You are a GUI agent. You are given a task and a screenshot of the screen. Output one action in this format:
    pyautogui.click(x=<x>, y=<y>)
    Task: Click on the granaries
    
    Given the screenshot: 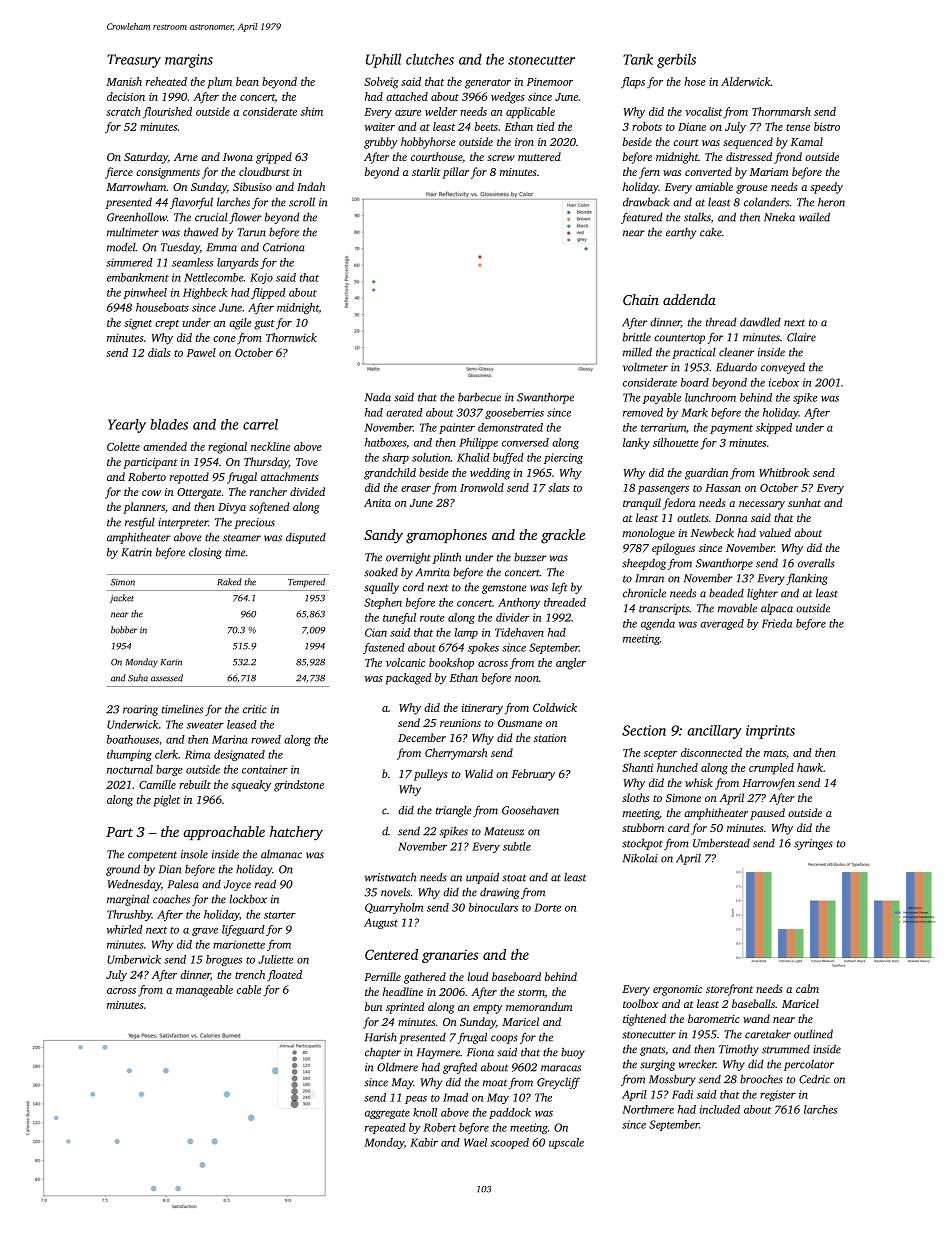 What is the action you would take?
    pyautogui.click(x=450, y=956)
